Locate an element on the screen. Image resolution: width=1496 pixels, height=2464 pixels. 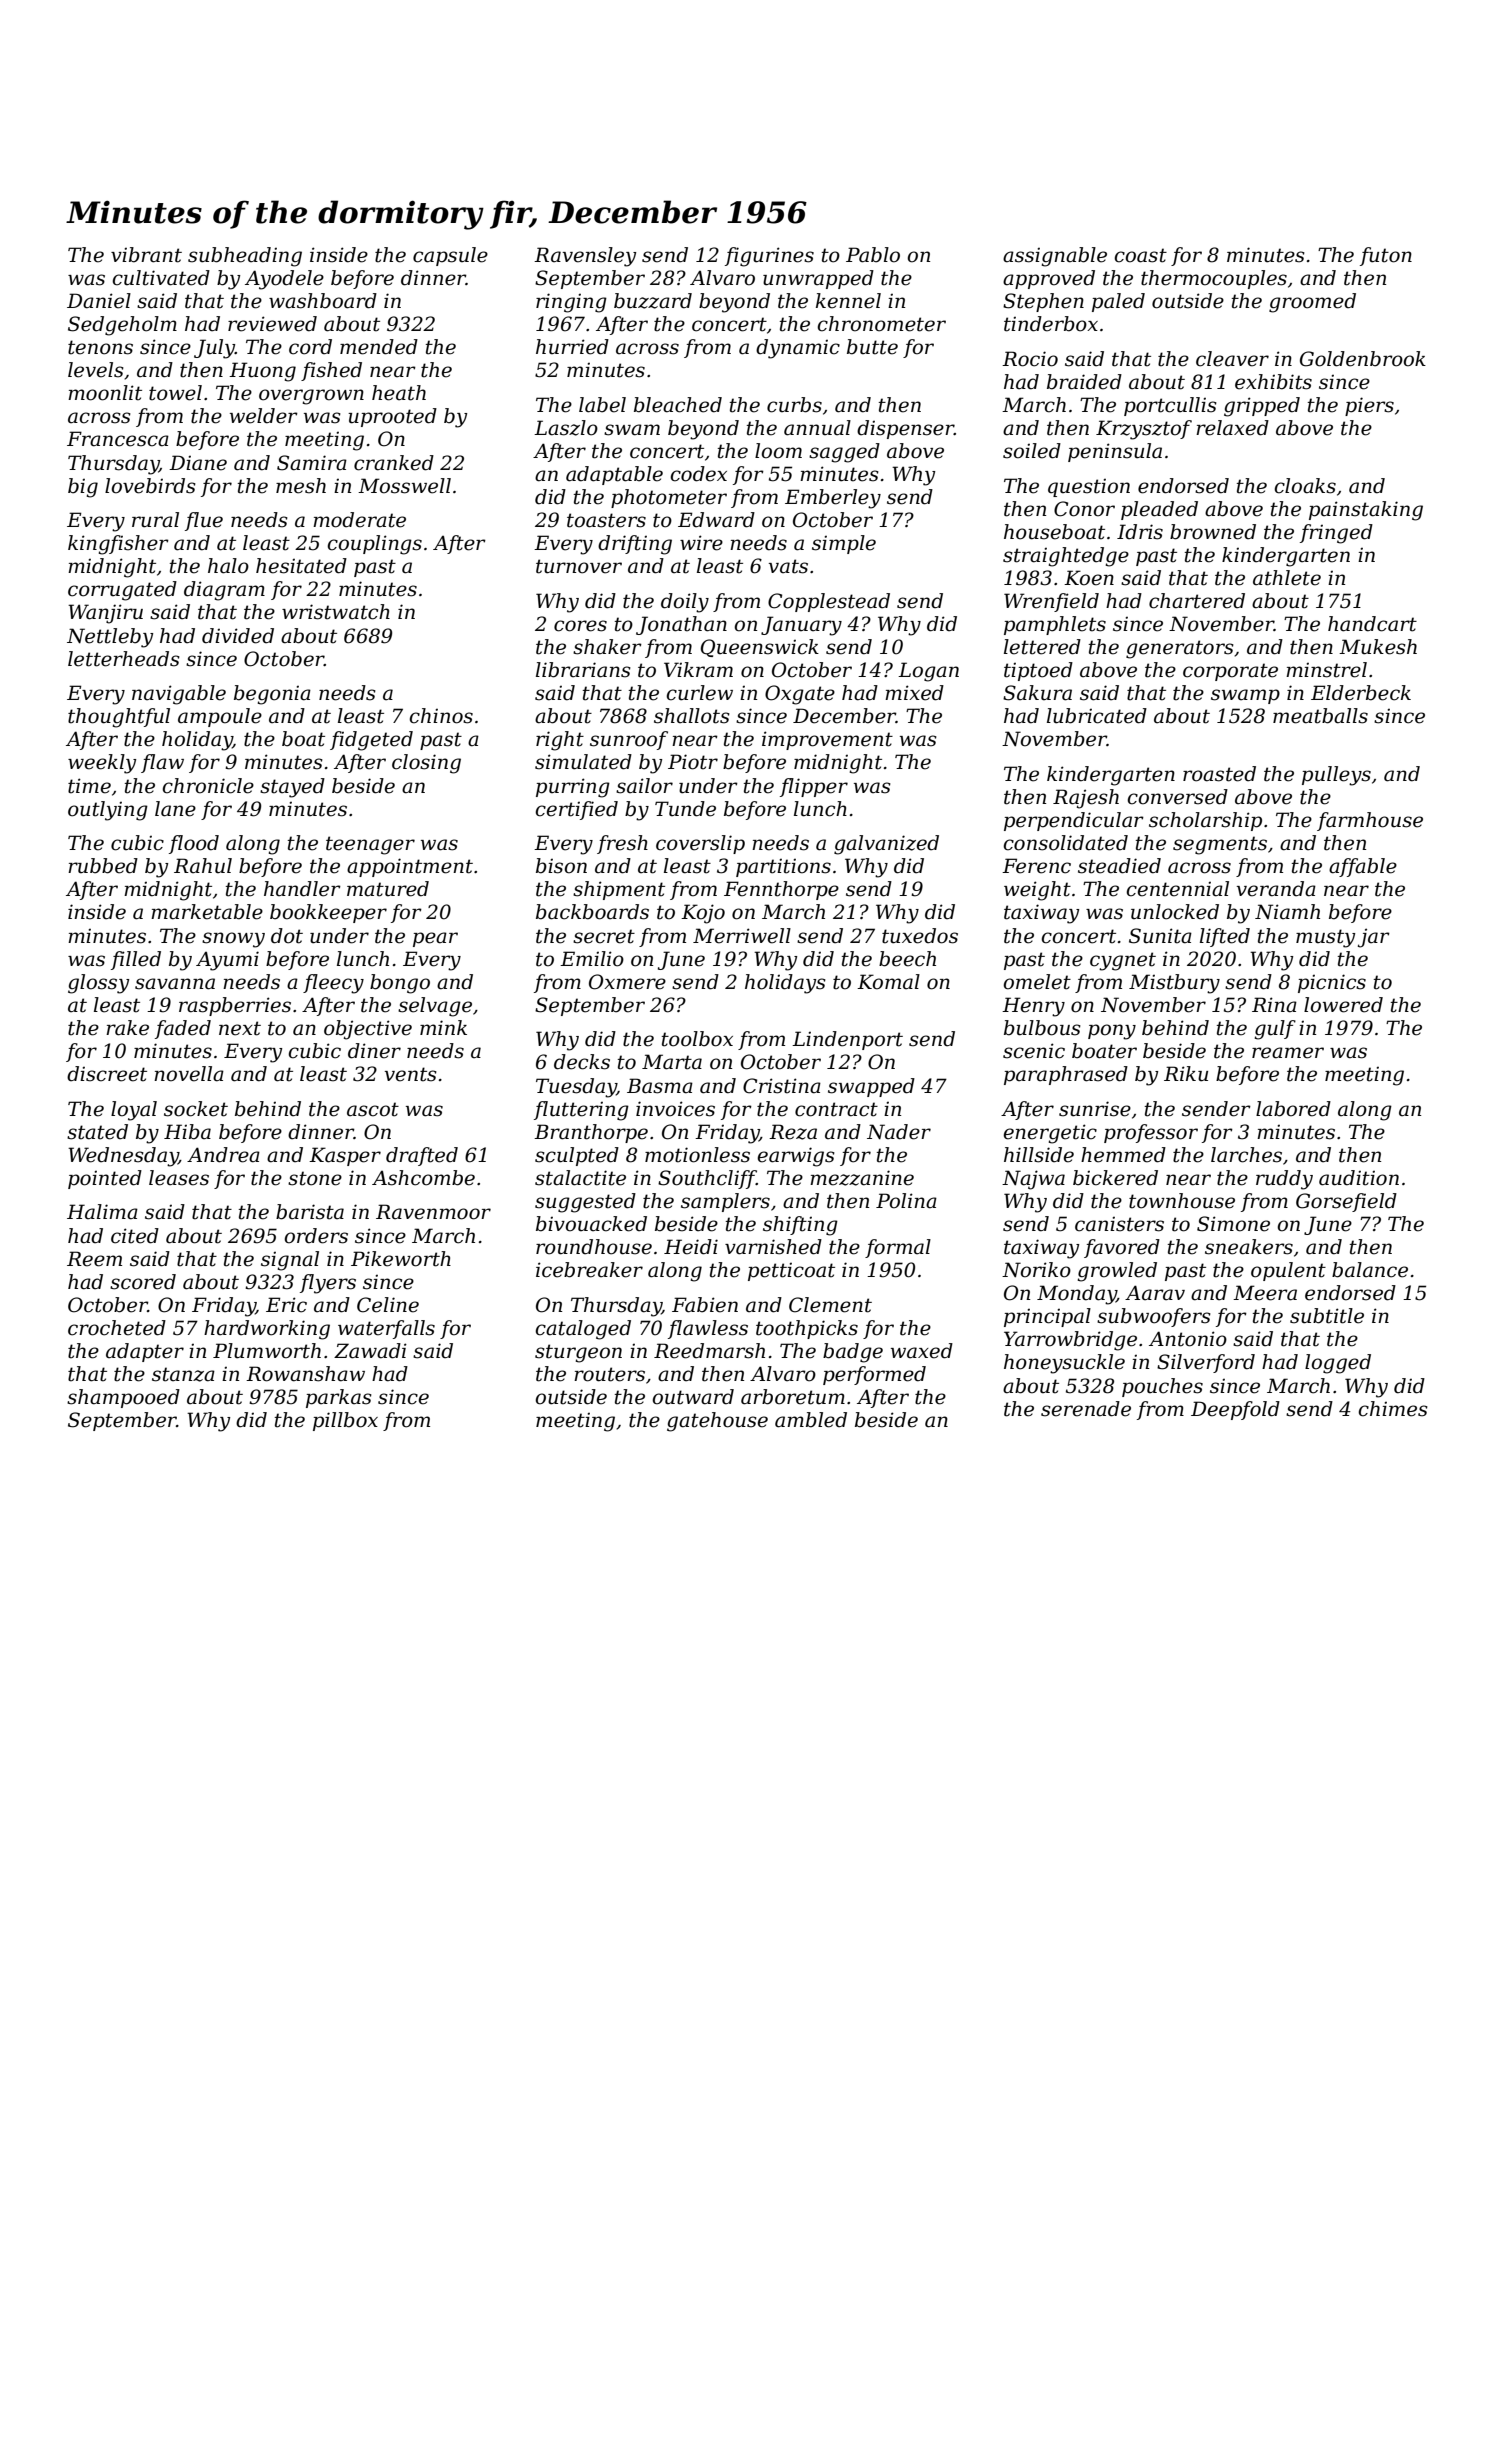
picnics is located at coordinates (1332, 983).
